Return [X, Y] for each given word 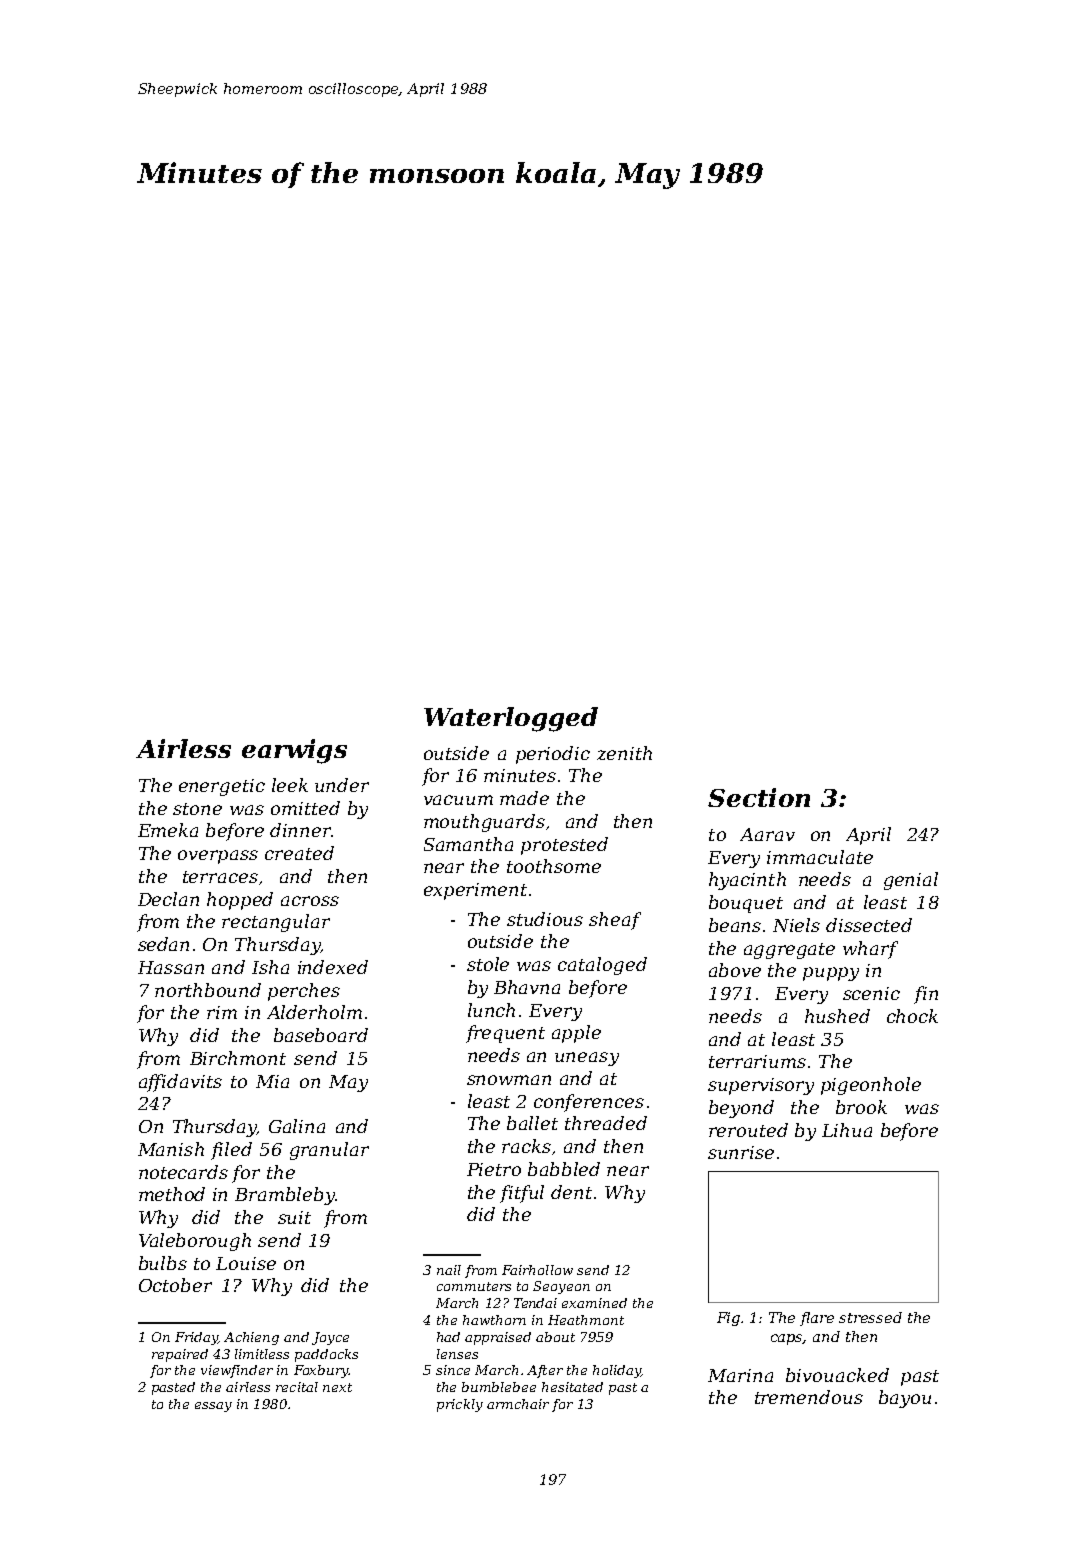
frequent [505, 1034]
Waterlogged [511, 719]
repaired [180, 1355]
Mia [272, 1081]
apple [576, 1034]
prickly [460, 1405]
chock [912, 1016]
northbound [208, 990]
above [735, 970]
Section [759, 797]
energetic [222, 787]
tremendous [809, 1397]
